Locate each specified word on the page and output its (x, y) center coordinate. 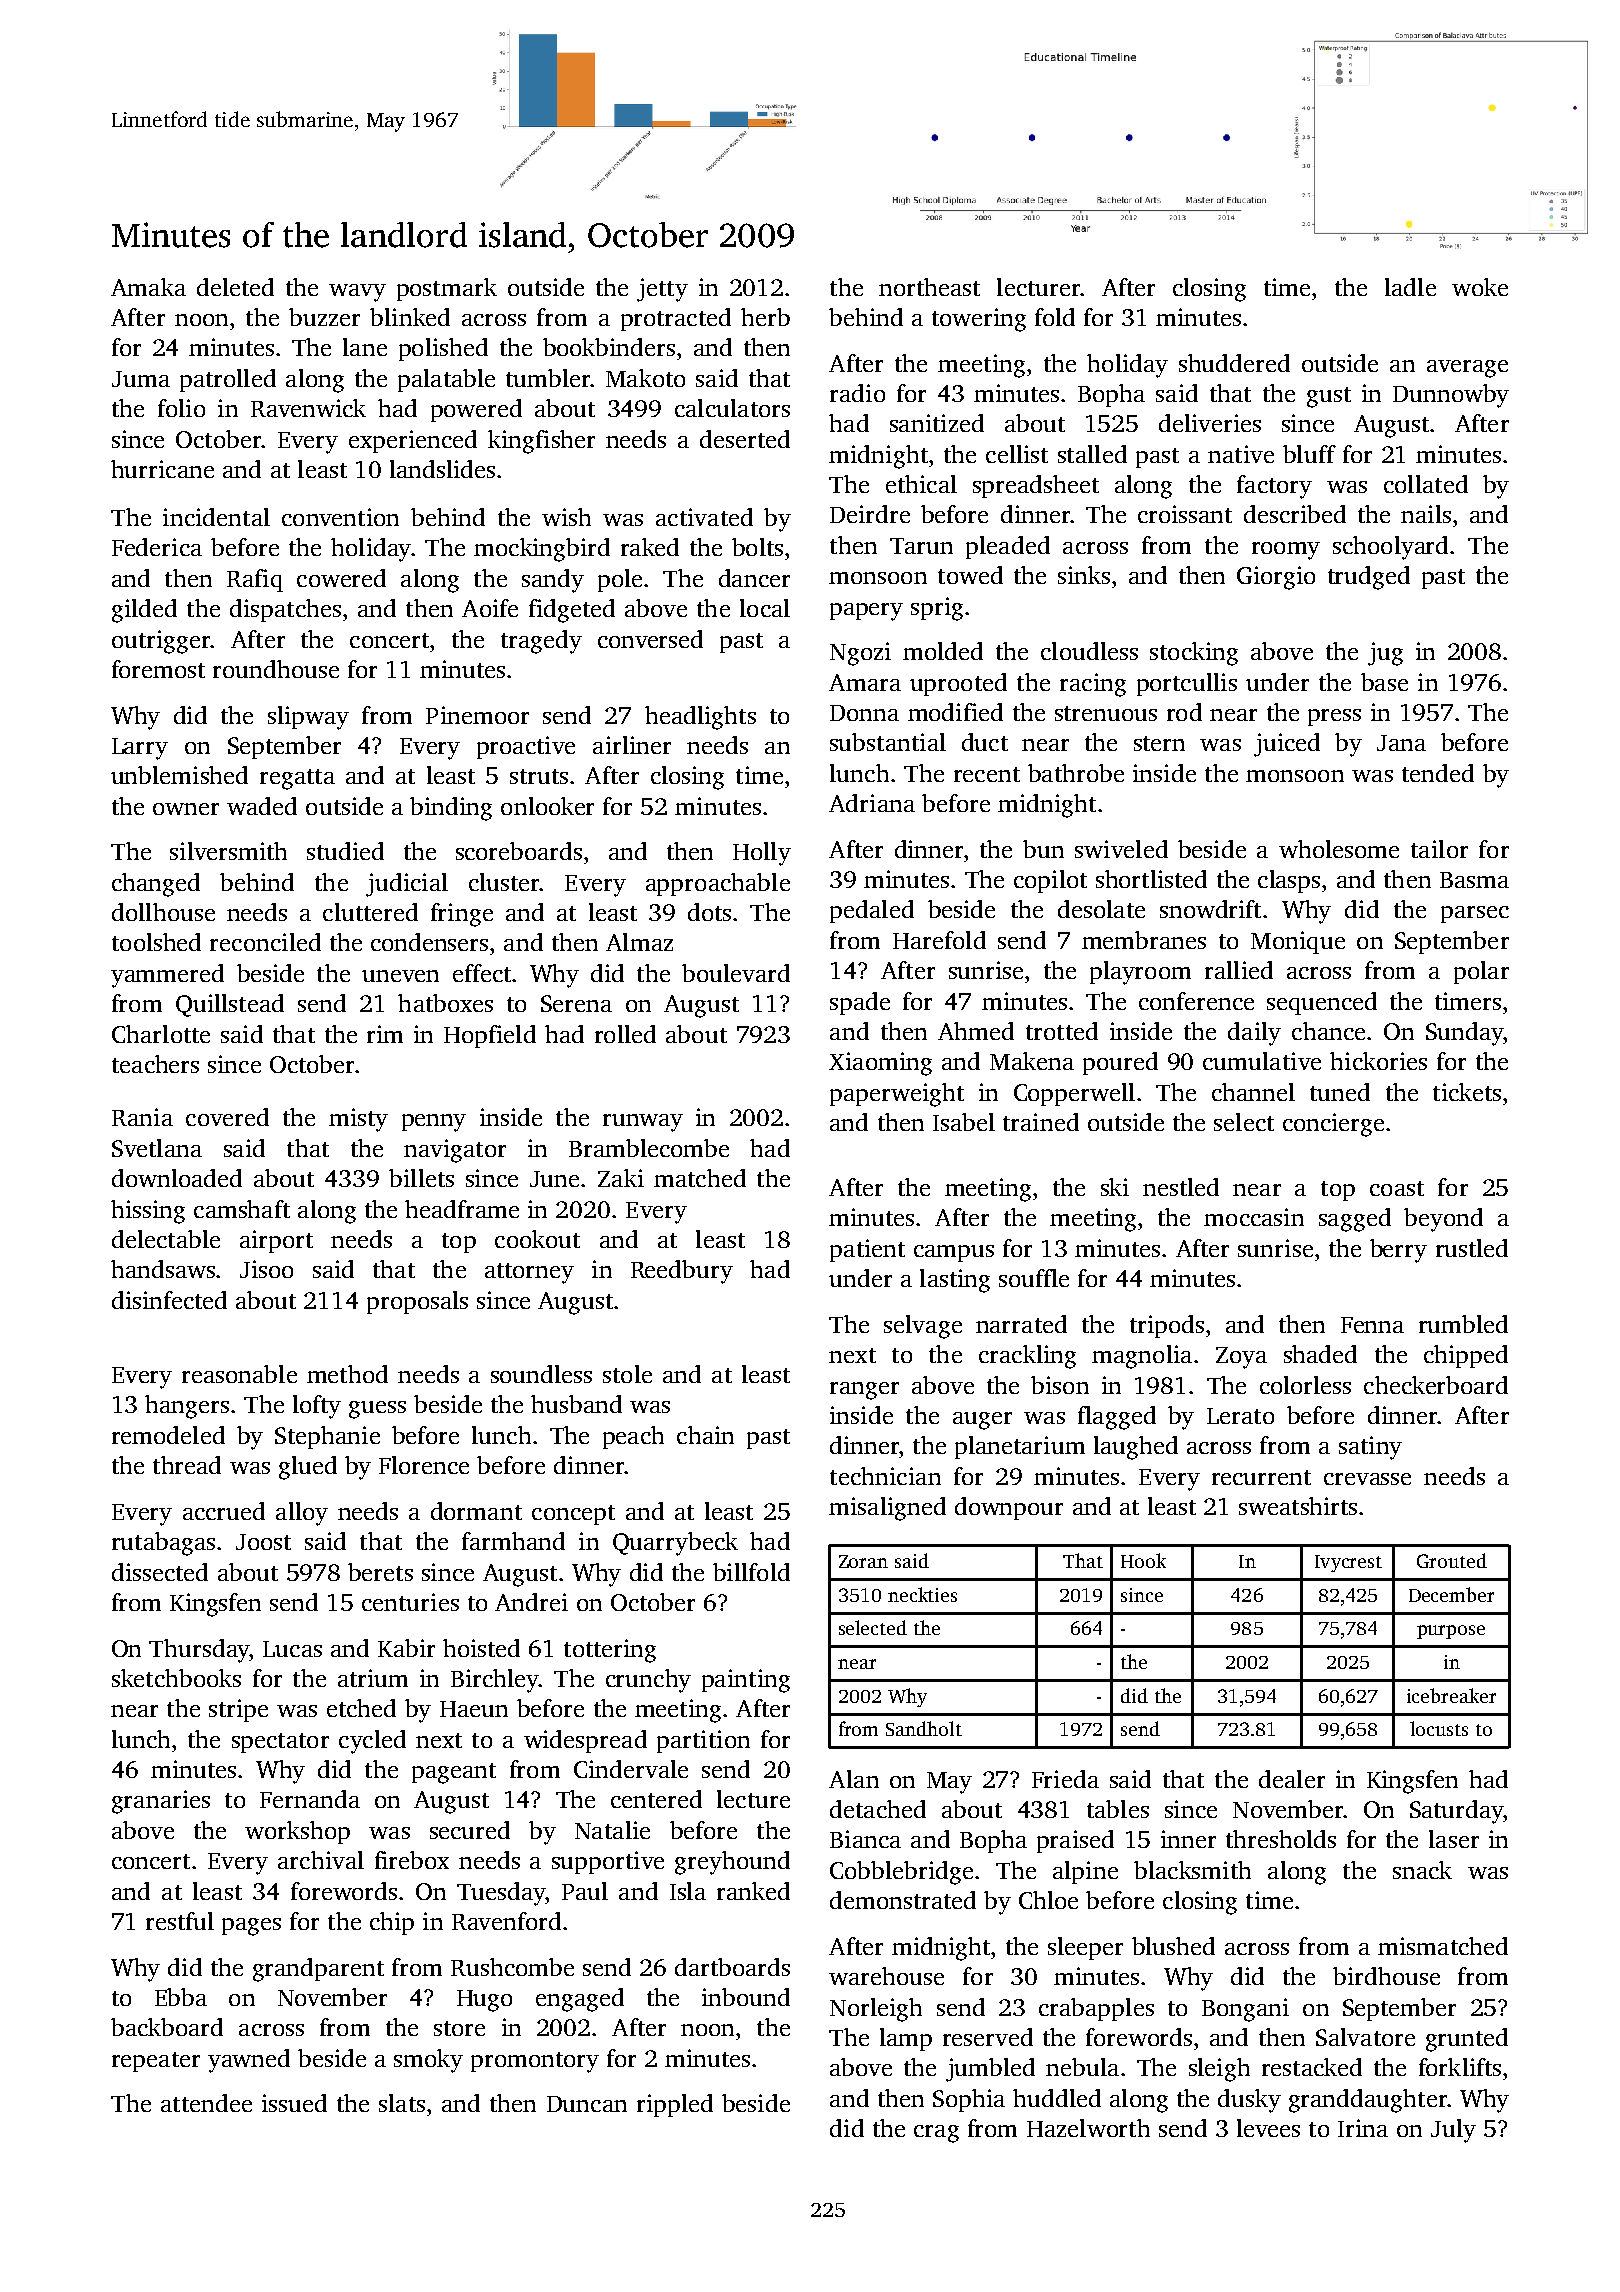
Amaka (148, 287)
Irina (1363, 2128)
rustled (1472, 1248)
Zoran (863, 1561)
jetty (662, 290)
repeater (156, 2062)
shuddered (1234, 363)
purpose (1451, 1632)
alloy (302, 1514)
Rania (142, 1117)
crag (936, 2134)
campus (954, 1253)
